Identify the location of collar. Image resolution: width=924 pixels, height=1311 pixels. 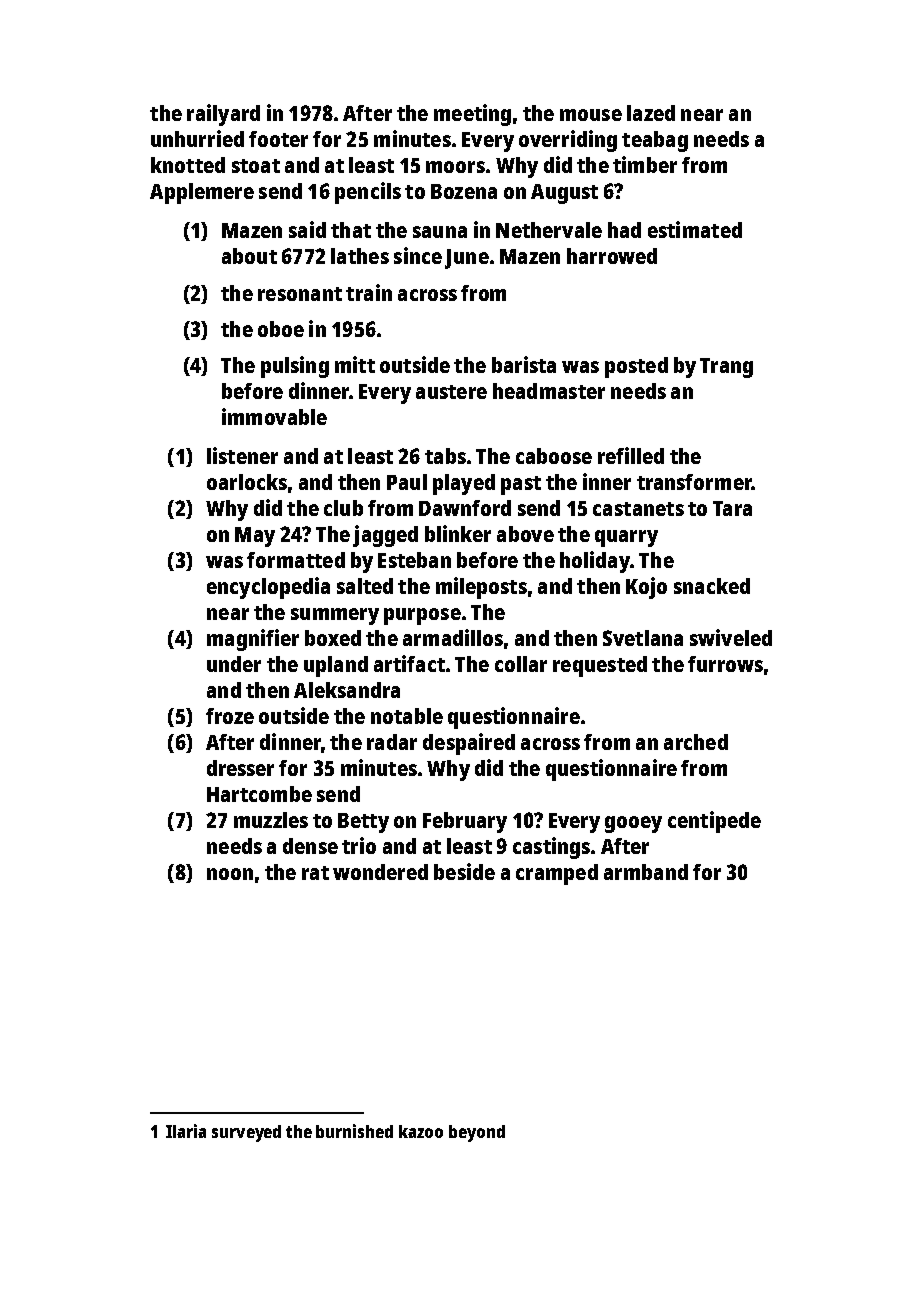
(521, 664).
